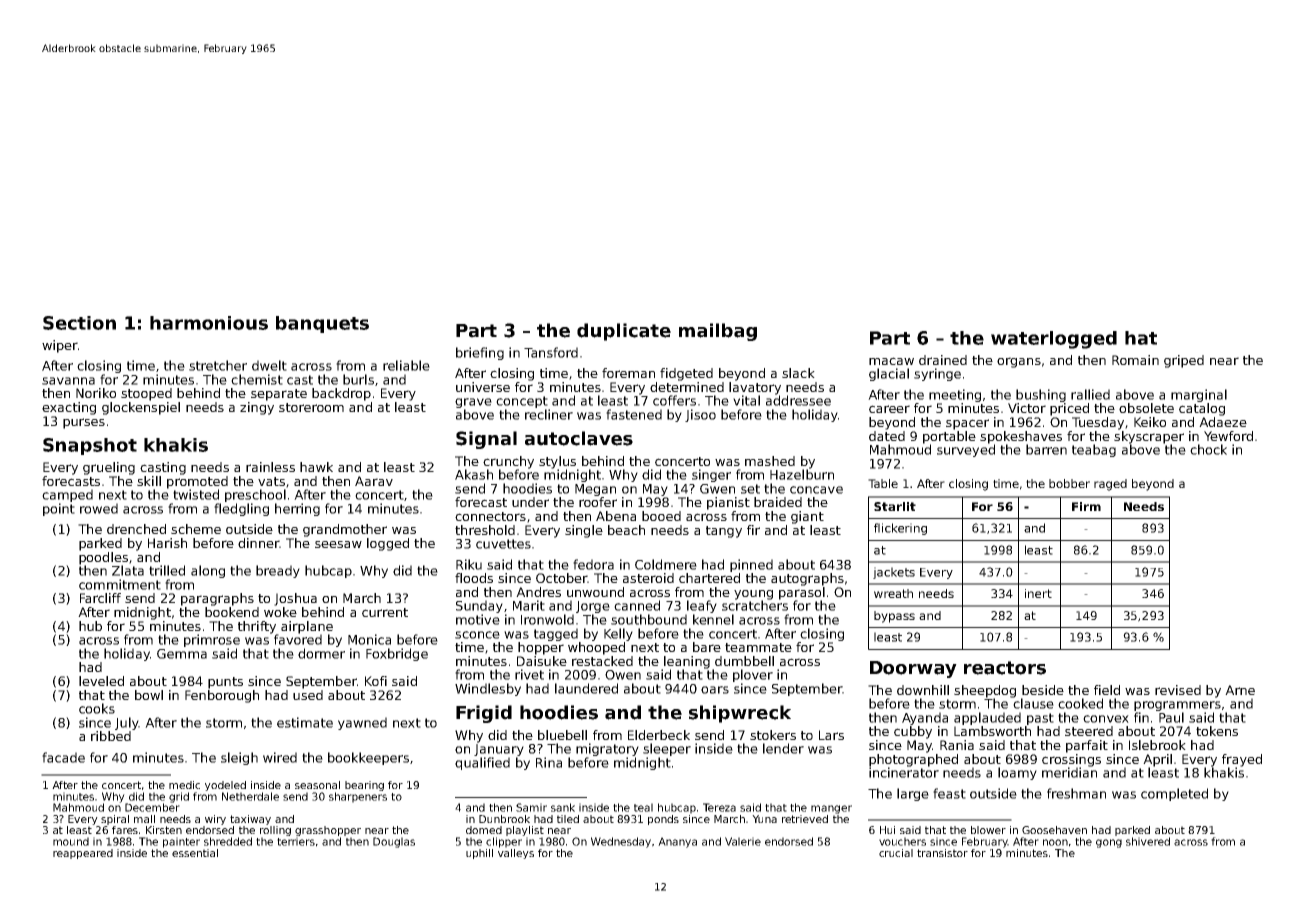 This screenshot has width=1308, height=924. What do you see at coordinates (127, 723) in the screenshot?
I see `July` at bounding box center [127, 723].
